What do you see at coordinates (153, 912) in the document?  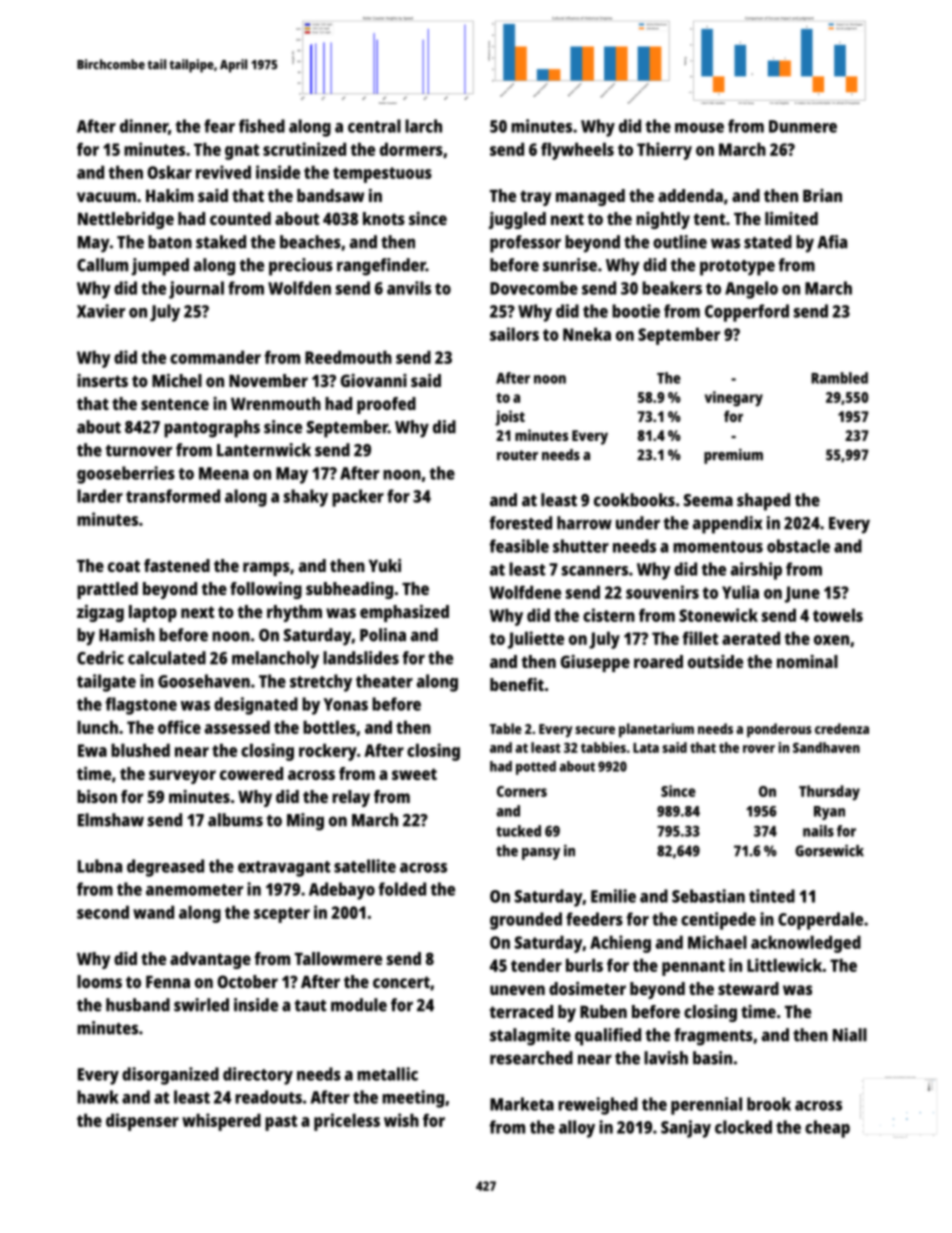 I see `wand` at bounding box center [153, 912].
